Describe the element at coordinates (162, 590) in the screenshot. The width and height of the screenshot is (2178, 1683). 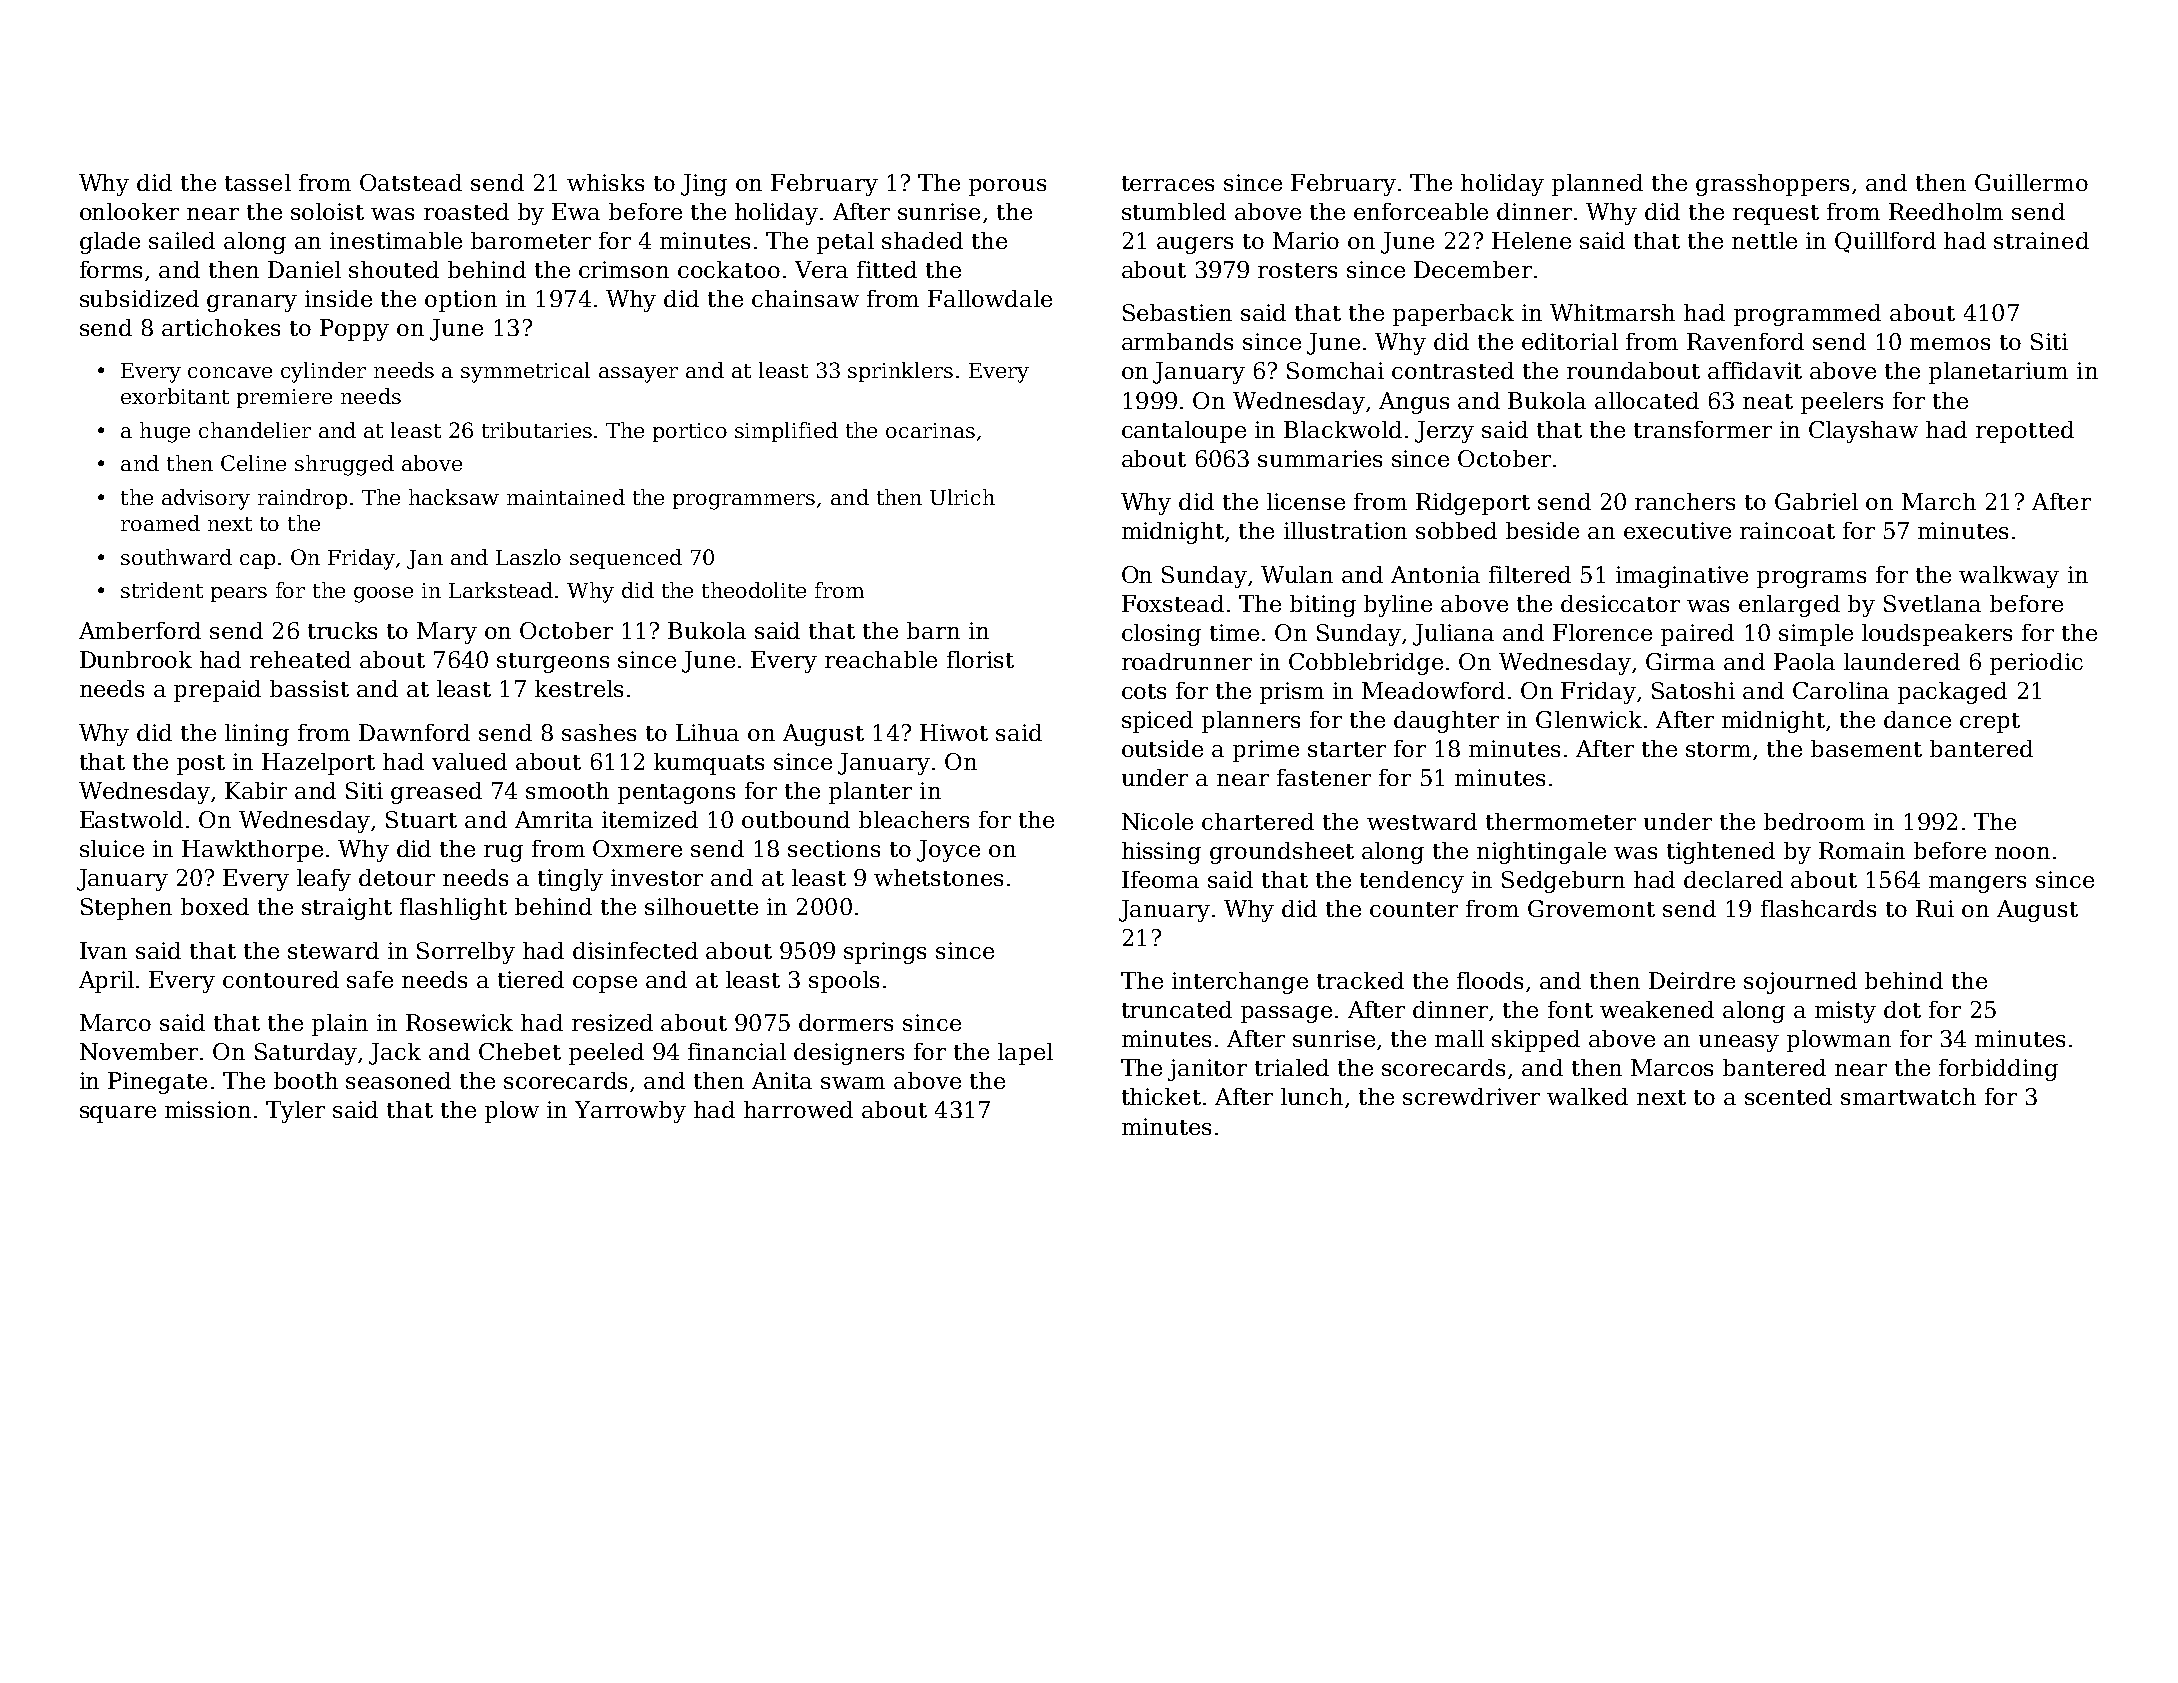
I see `strident` at that location.
